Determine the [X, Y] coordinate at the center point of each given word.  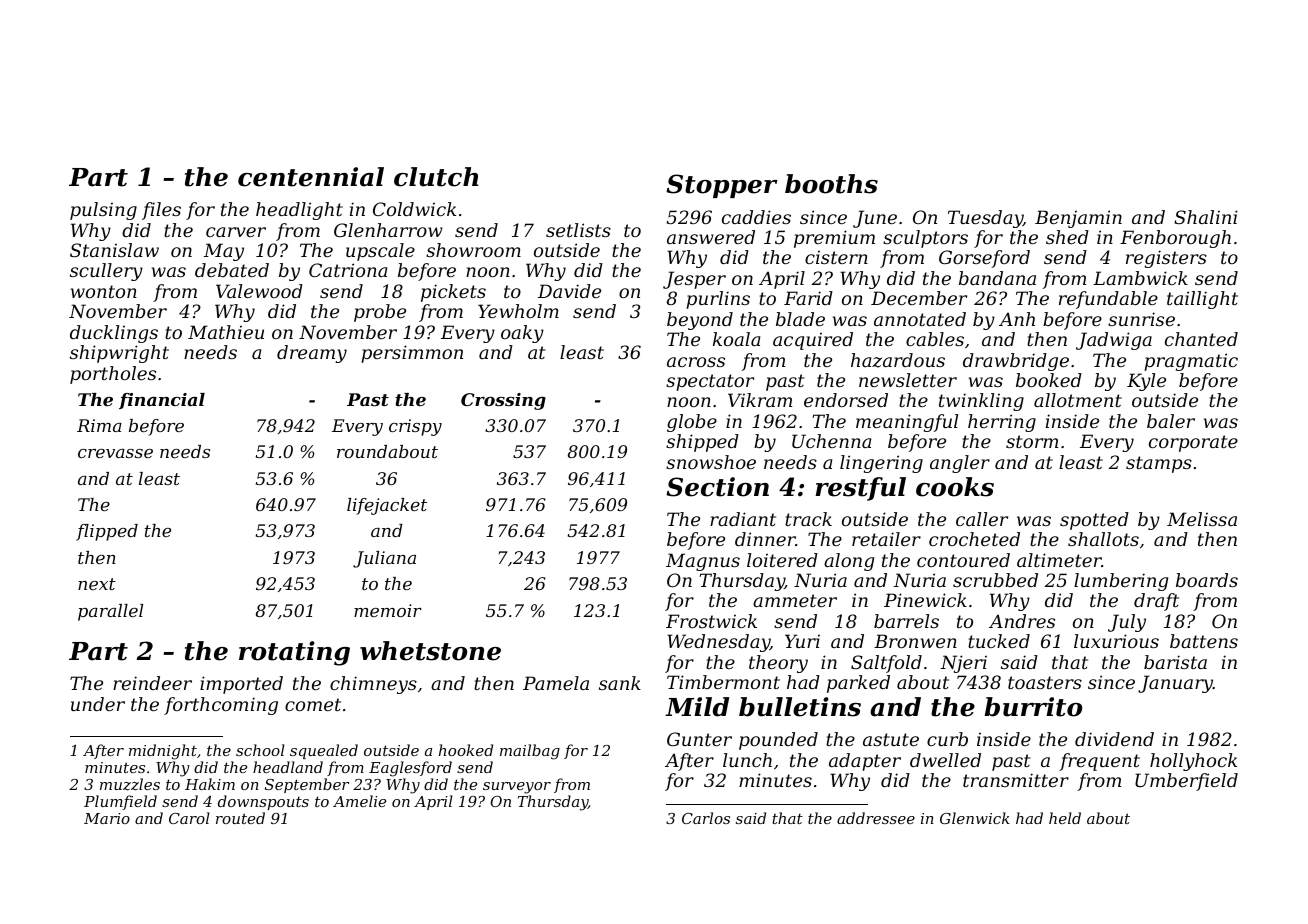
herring [1002, 423]
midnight [163, 752]
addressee [876, 818]
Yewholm [518, 311]
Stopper [721, 186]
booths [831, 184]
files [161, 211]
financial [162, 401]
